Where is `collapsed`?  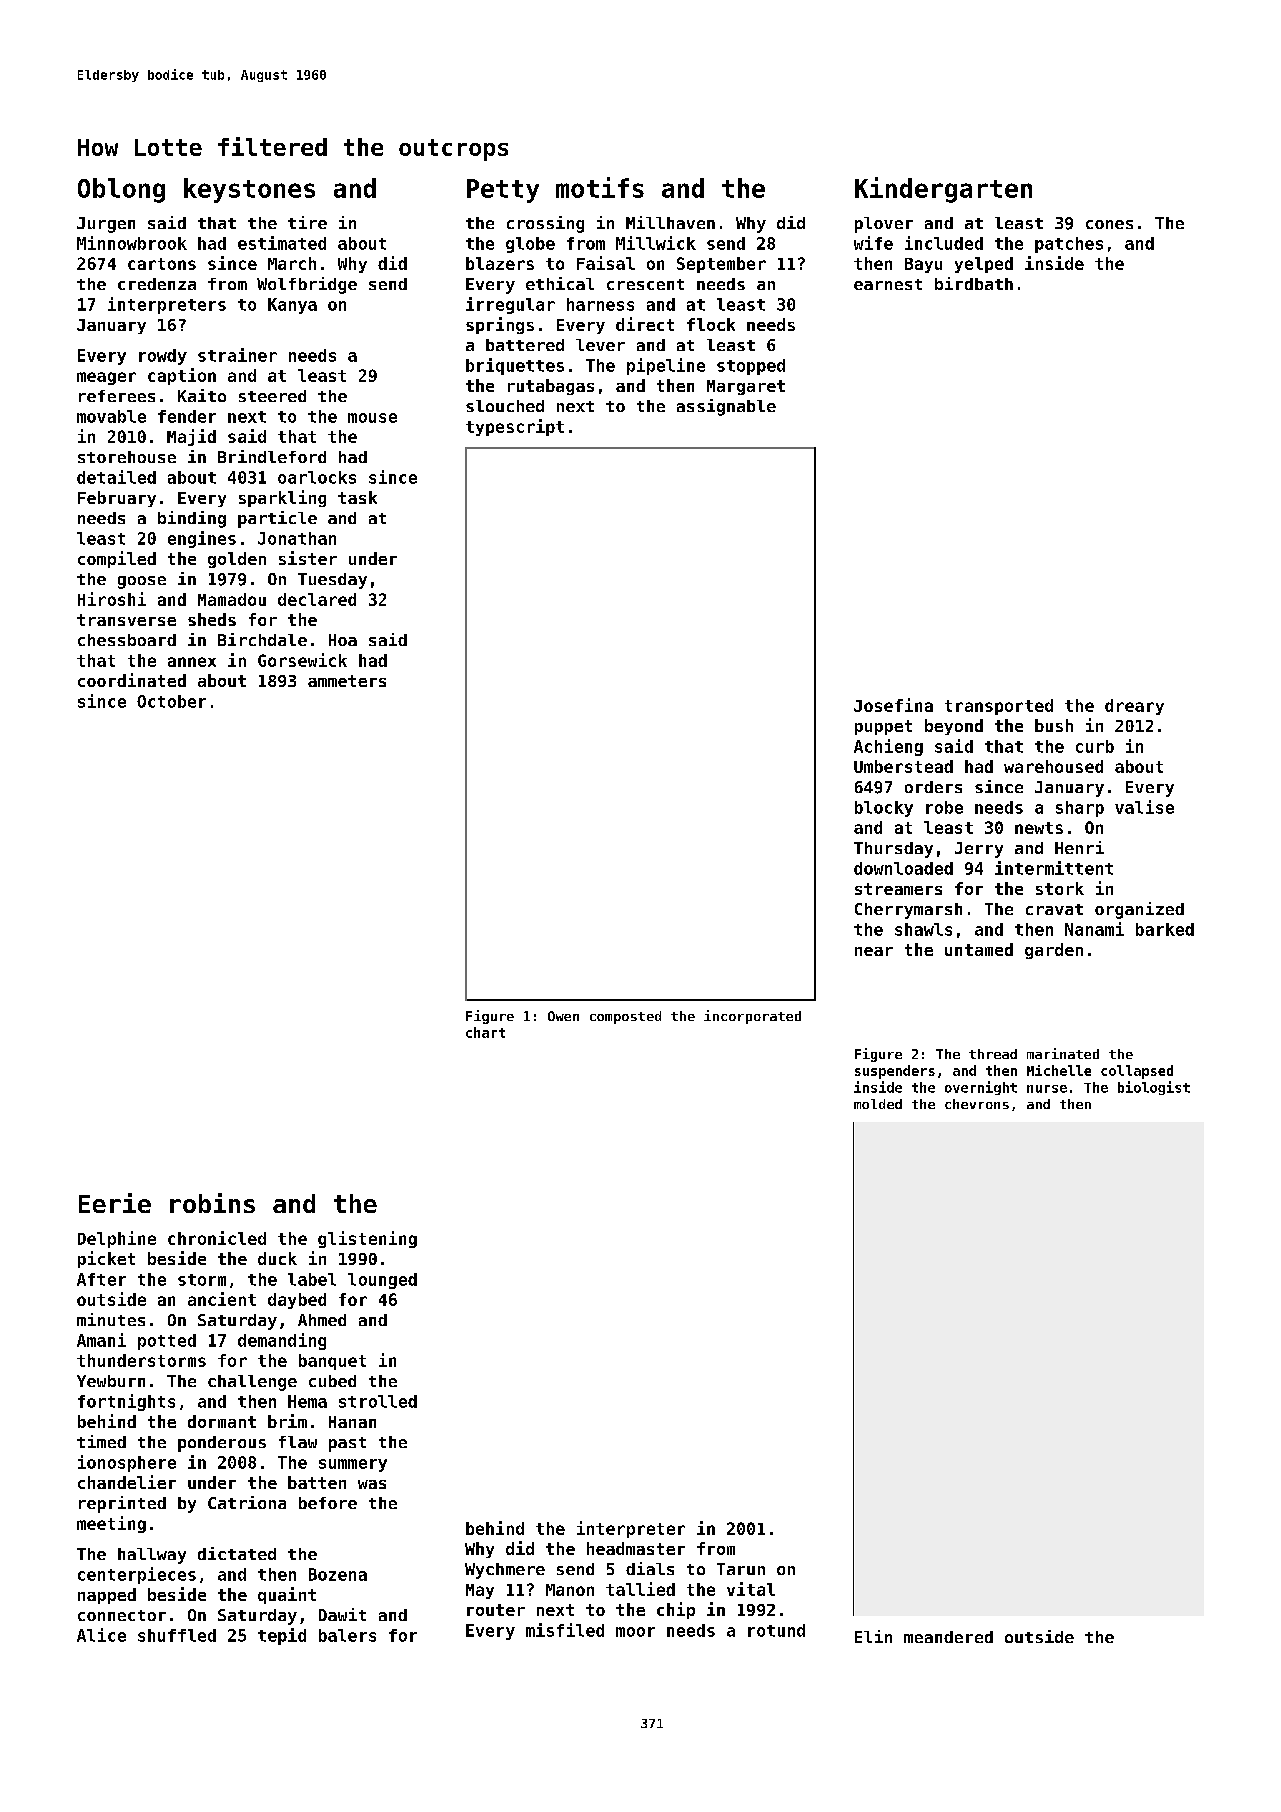
collapsed is located at coordinates (1137, 1072).
